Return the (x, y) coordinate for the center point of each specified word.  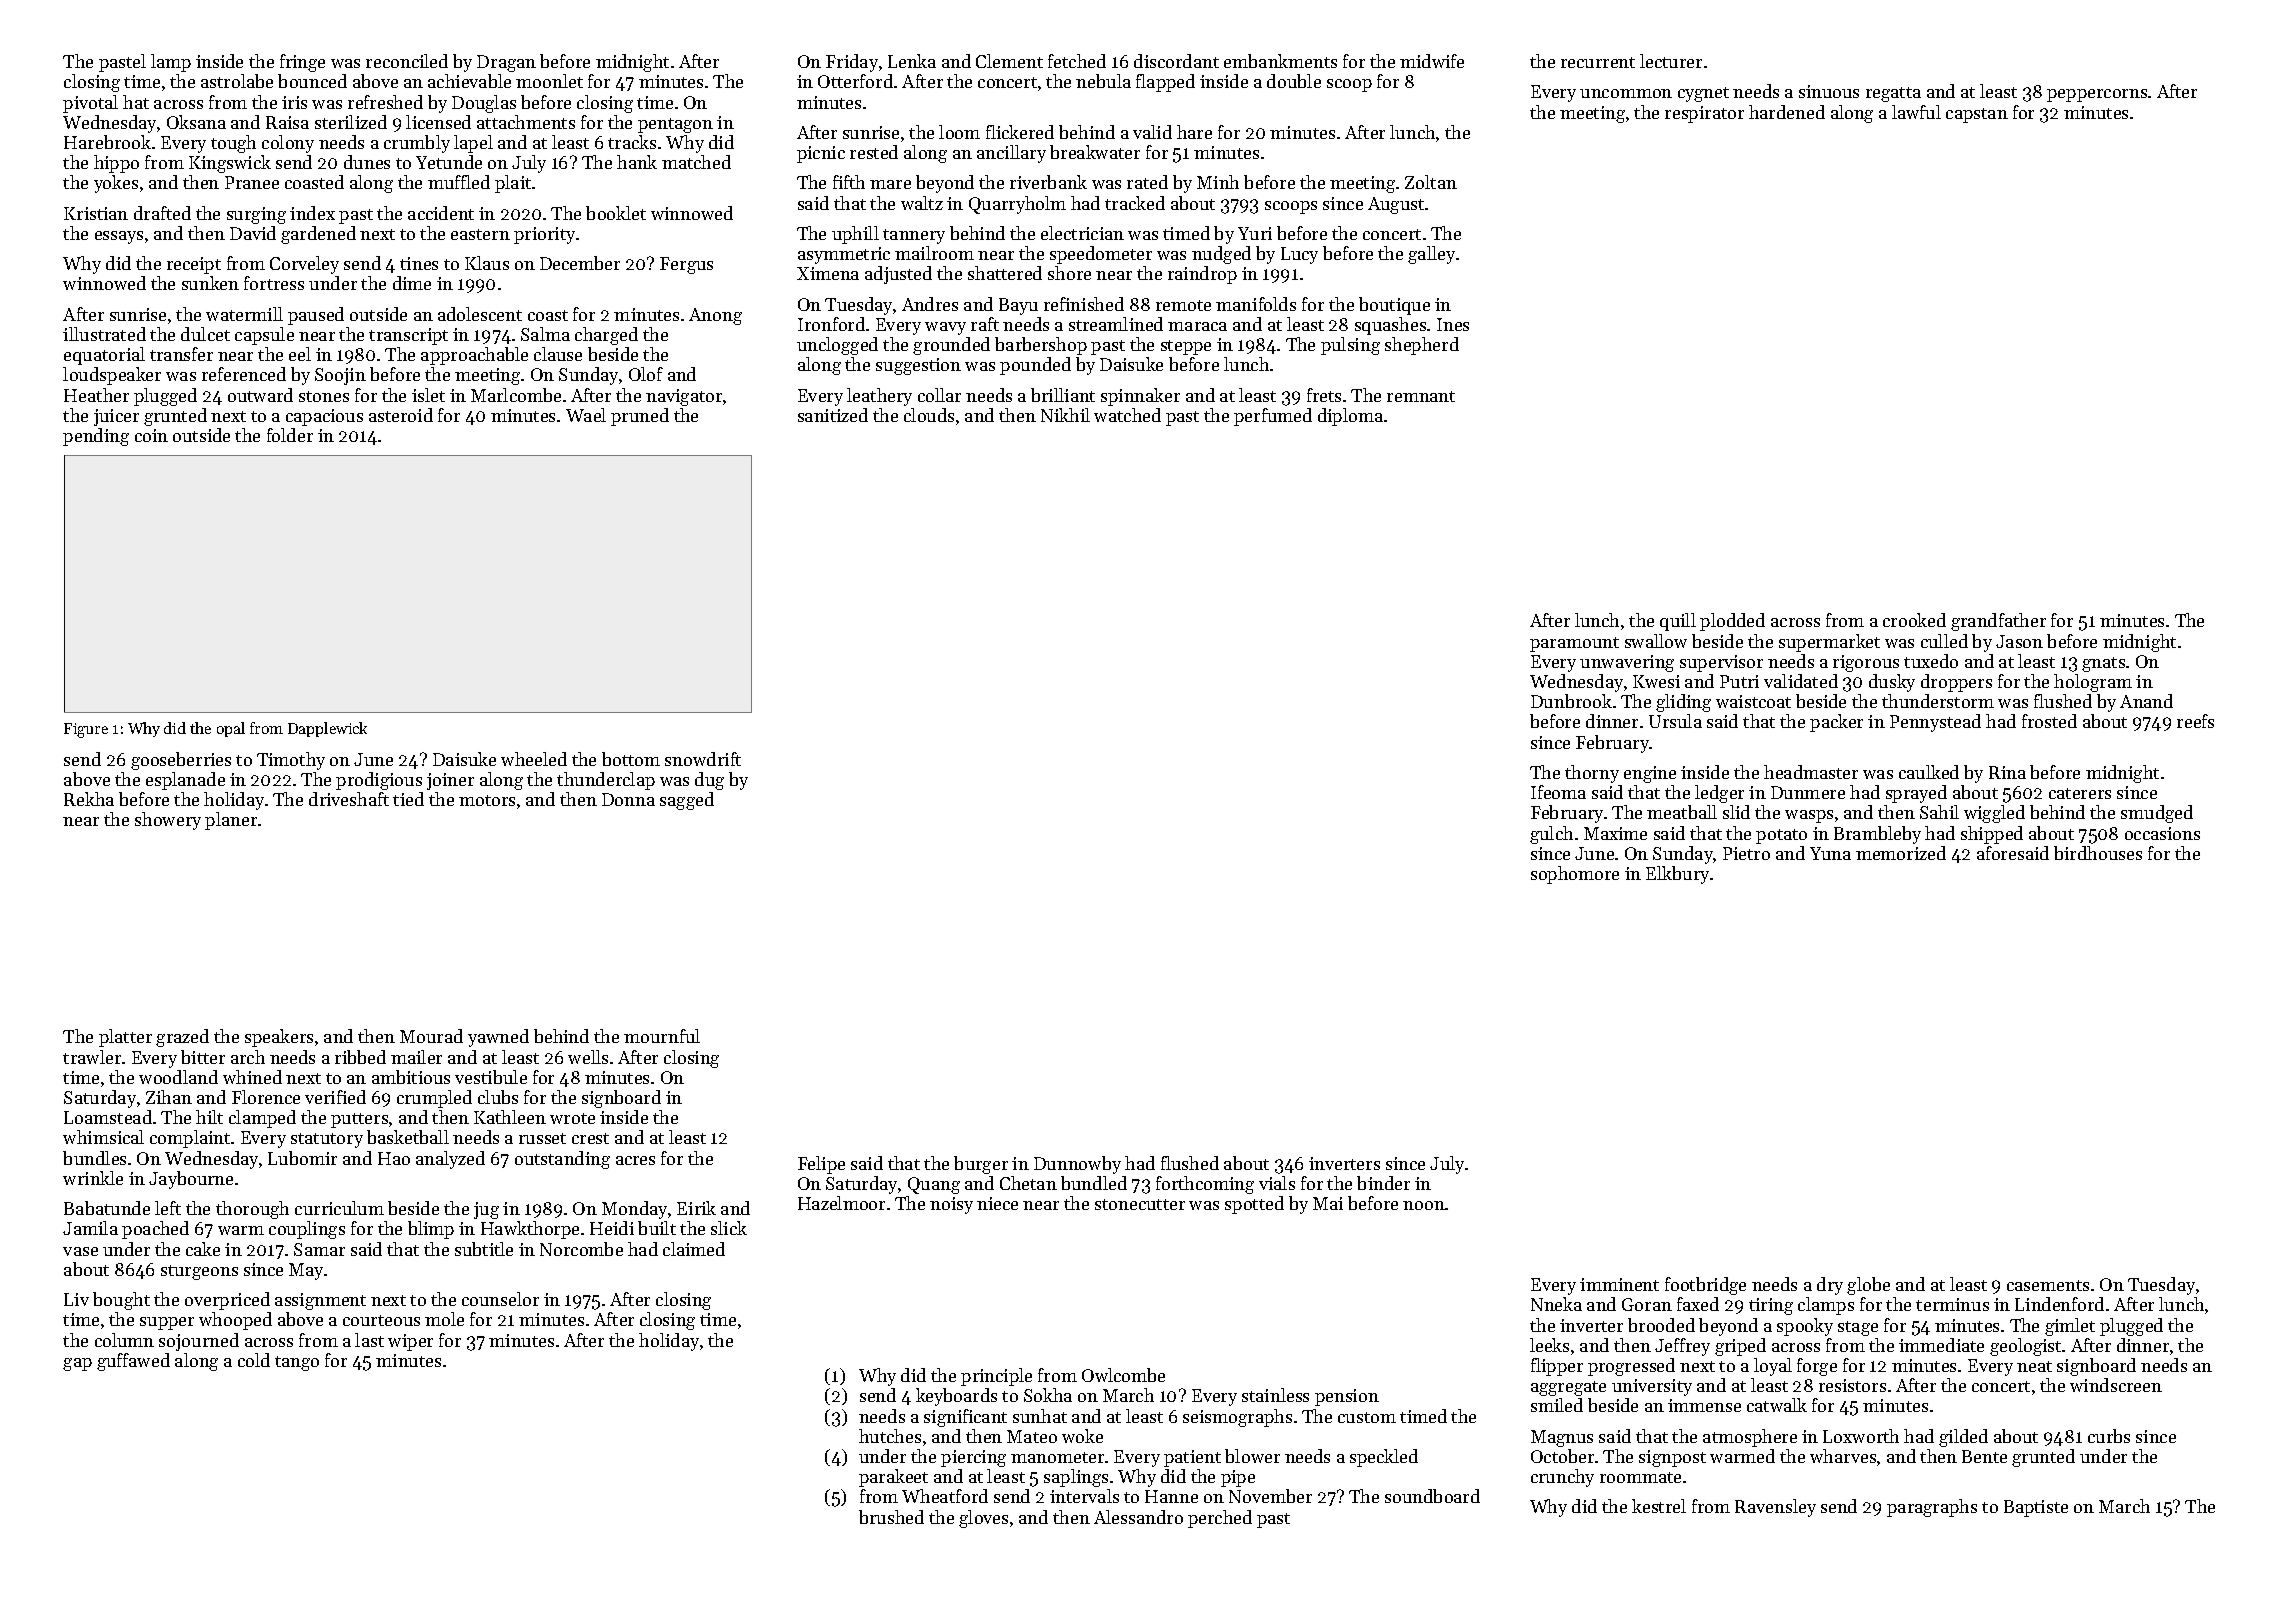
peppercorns (2097, 95)
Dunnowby (1077, 1165)
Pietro (1746, 853)
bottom (631, 759)
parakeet (893, 1478)
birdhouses (2098, 853)
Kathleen (510, 1117)
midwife (1432, 61)
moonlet (549, 81)
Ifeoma (1558, 792)
